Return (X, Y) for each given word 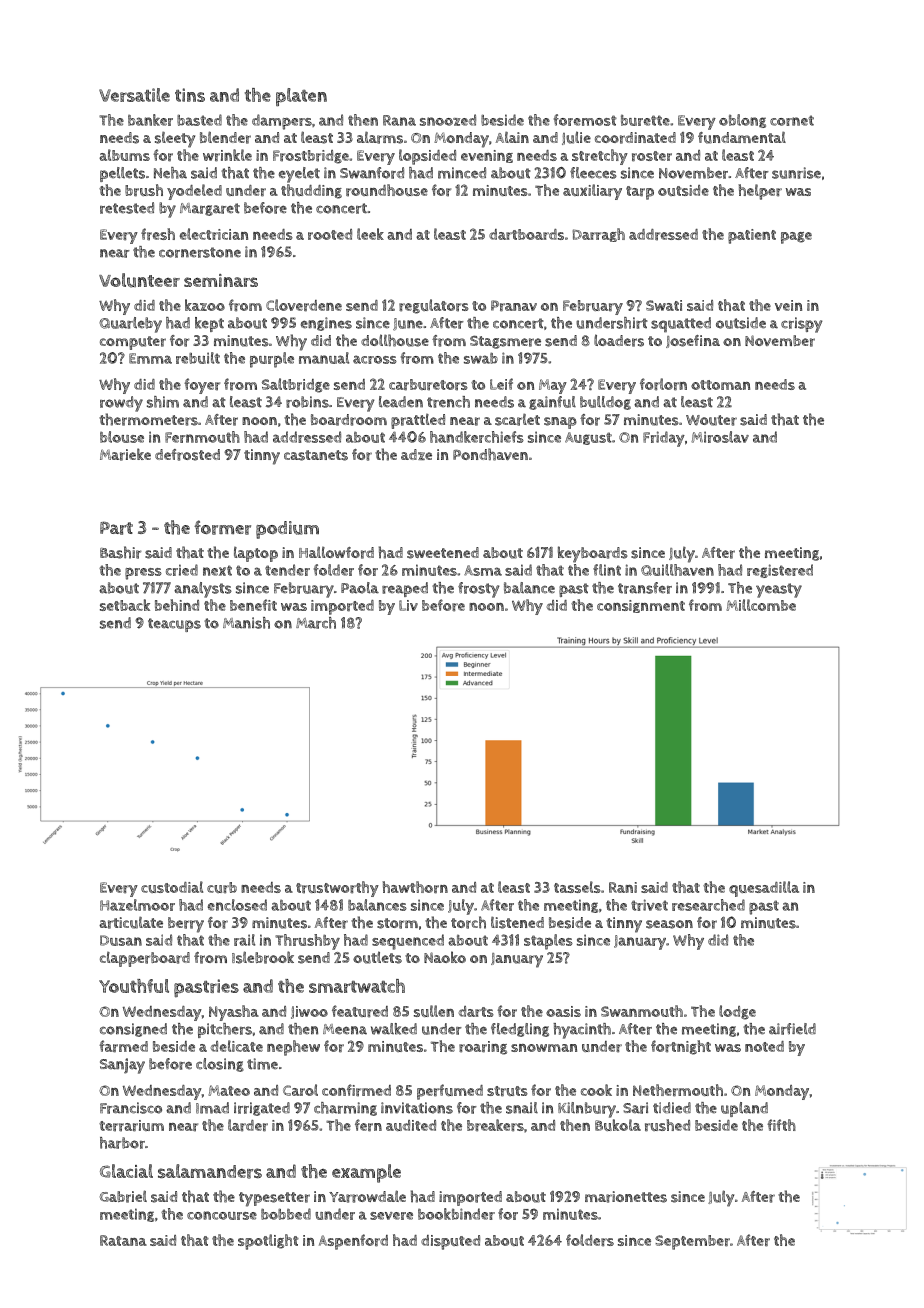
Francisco (131, 1108)
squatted (681, 324)
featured (360, 1011)
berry (186, 925)
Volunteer (139, 280)
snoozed (448, 120)
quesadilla (764, 889)
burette (645, 120)
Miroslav (720, 437)
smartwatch (357, 986)
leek (370, 234)
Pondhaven (490, 454)
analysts (203, 590)
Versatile (134, 95)
